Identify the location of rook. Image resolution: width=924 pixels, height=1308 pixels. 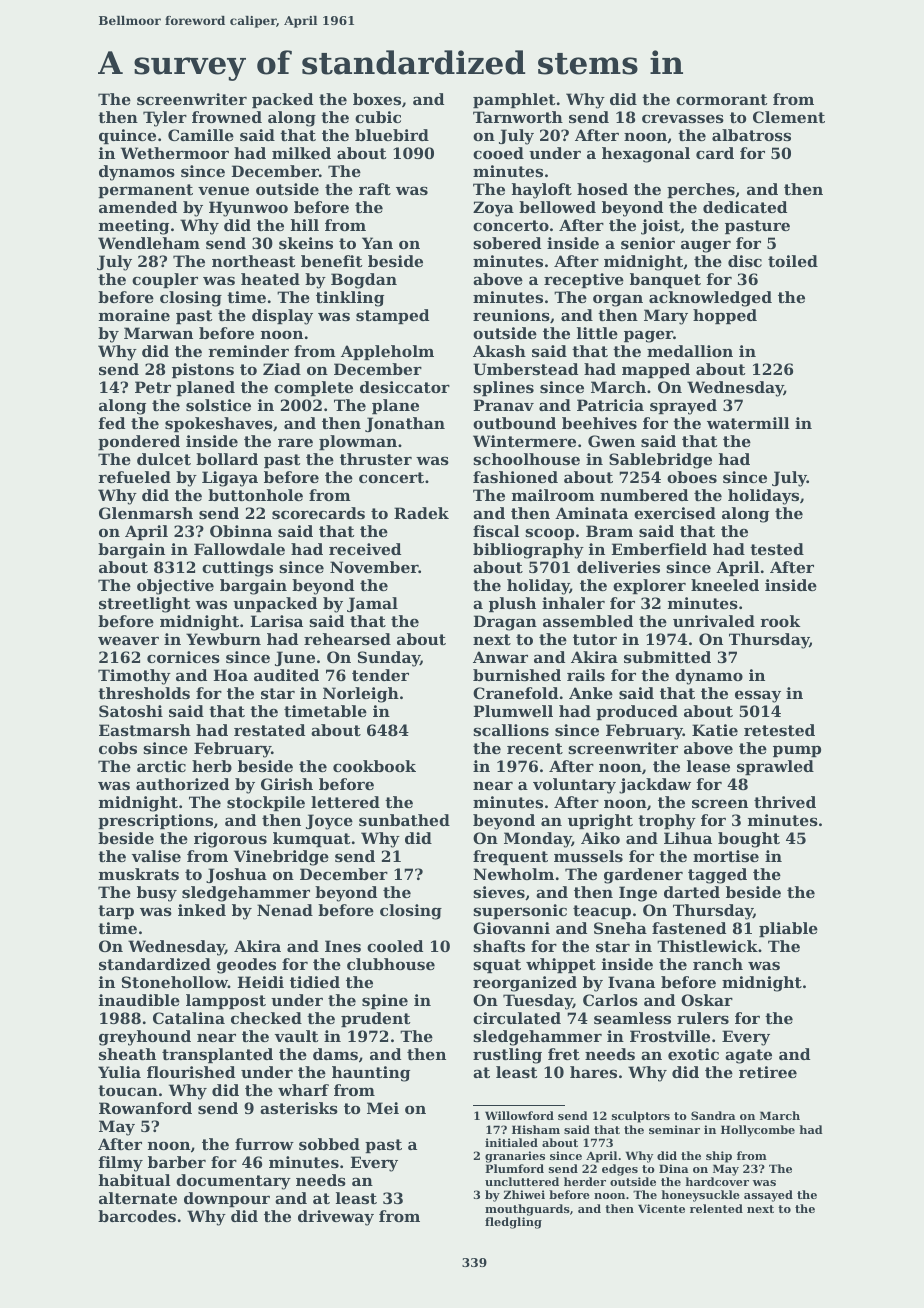
(780, 621).
